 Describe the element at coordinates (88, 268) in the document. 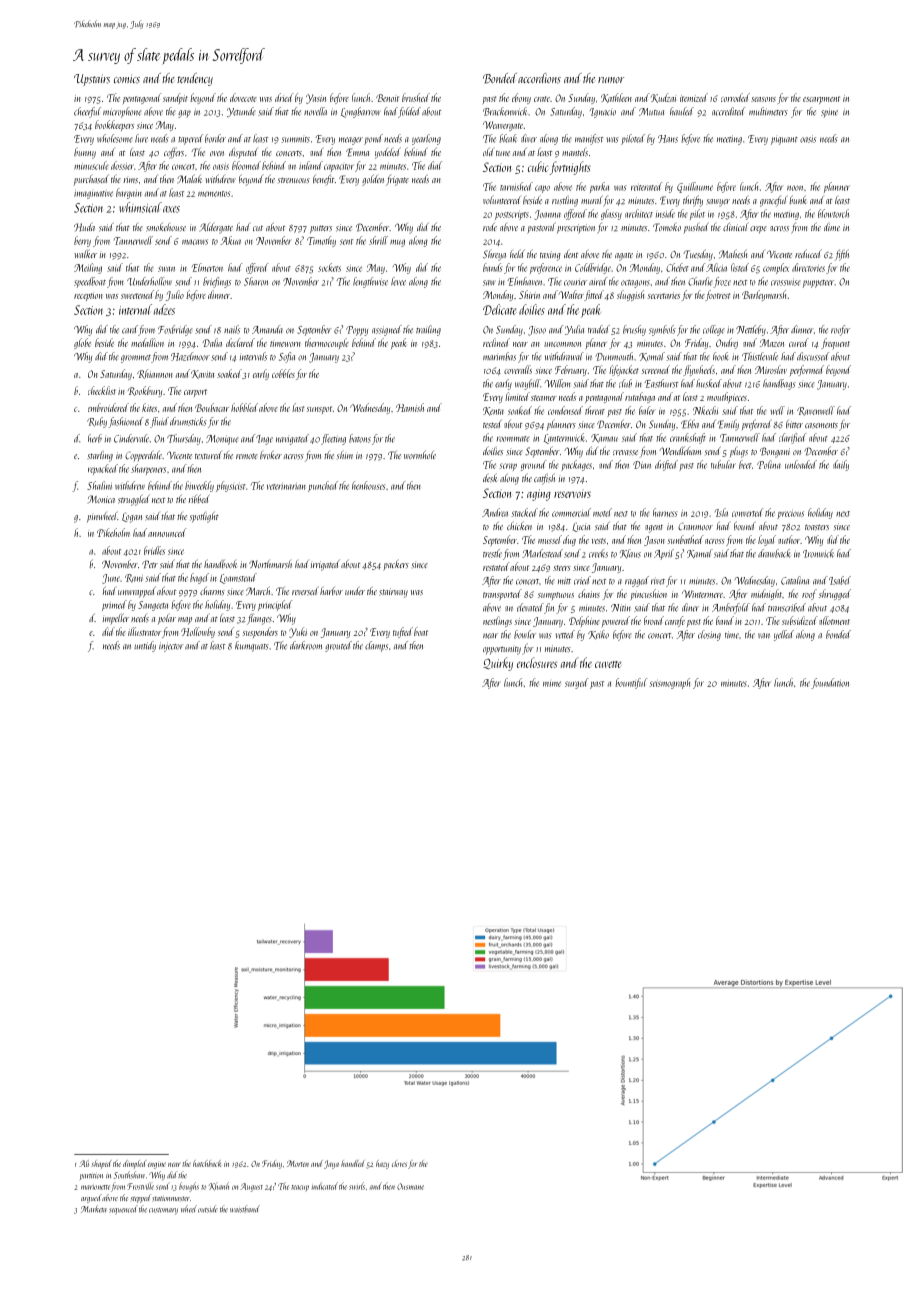

I see `Meiling` at that location.
